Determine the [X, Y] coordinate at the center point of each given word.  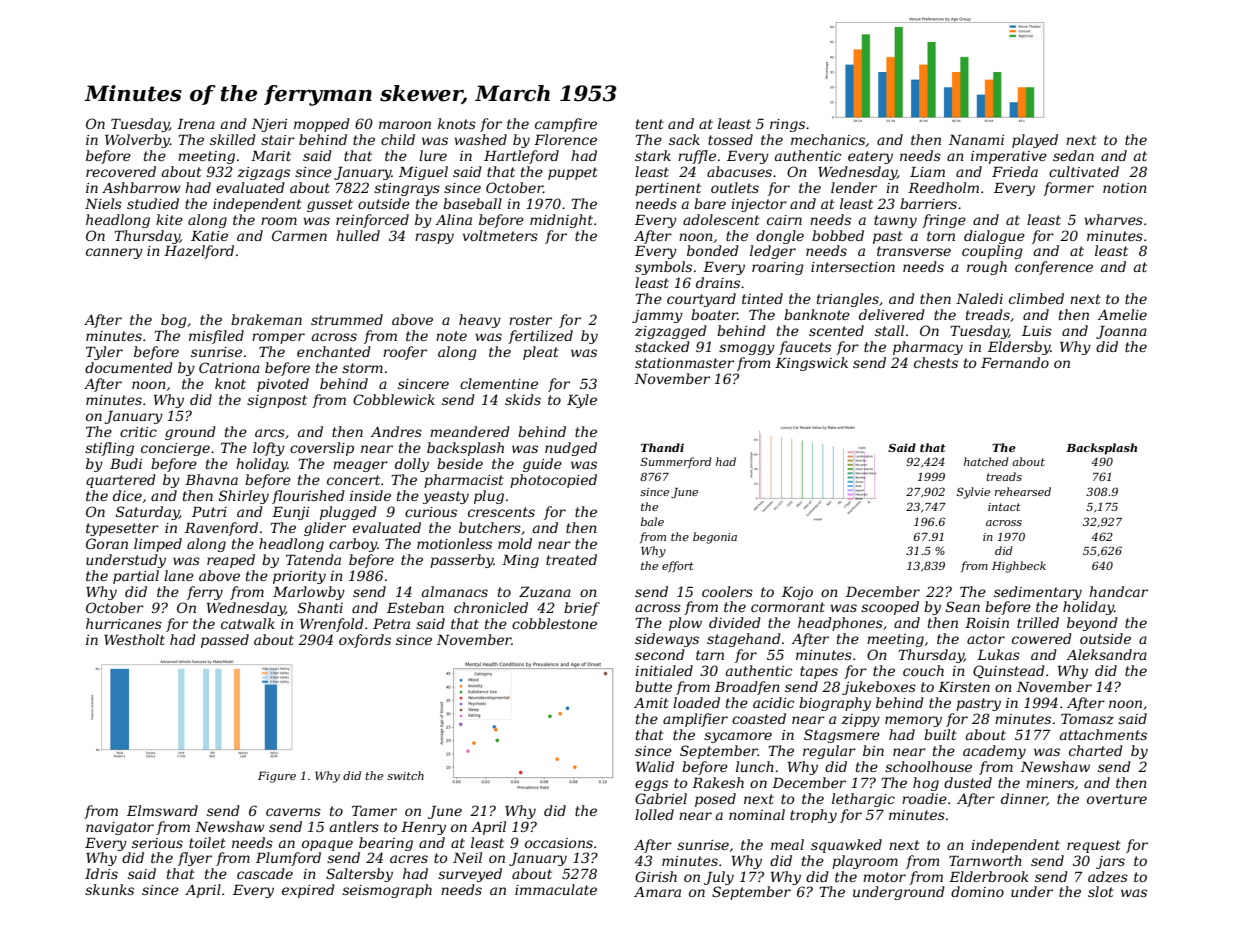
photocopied [553, 481]
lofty [269, 449]
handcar [1118, 591]
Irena [196, 124]
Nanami [976, 140]
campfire [566, 125]
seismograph [387, 891]
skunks [109, 889]
